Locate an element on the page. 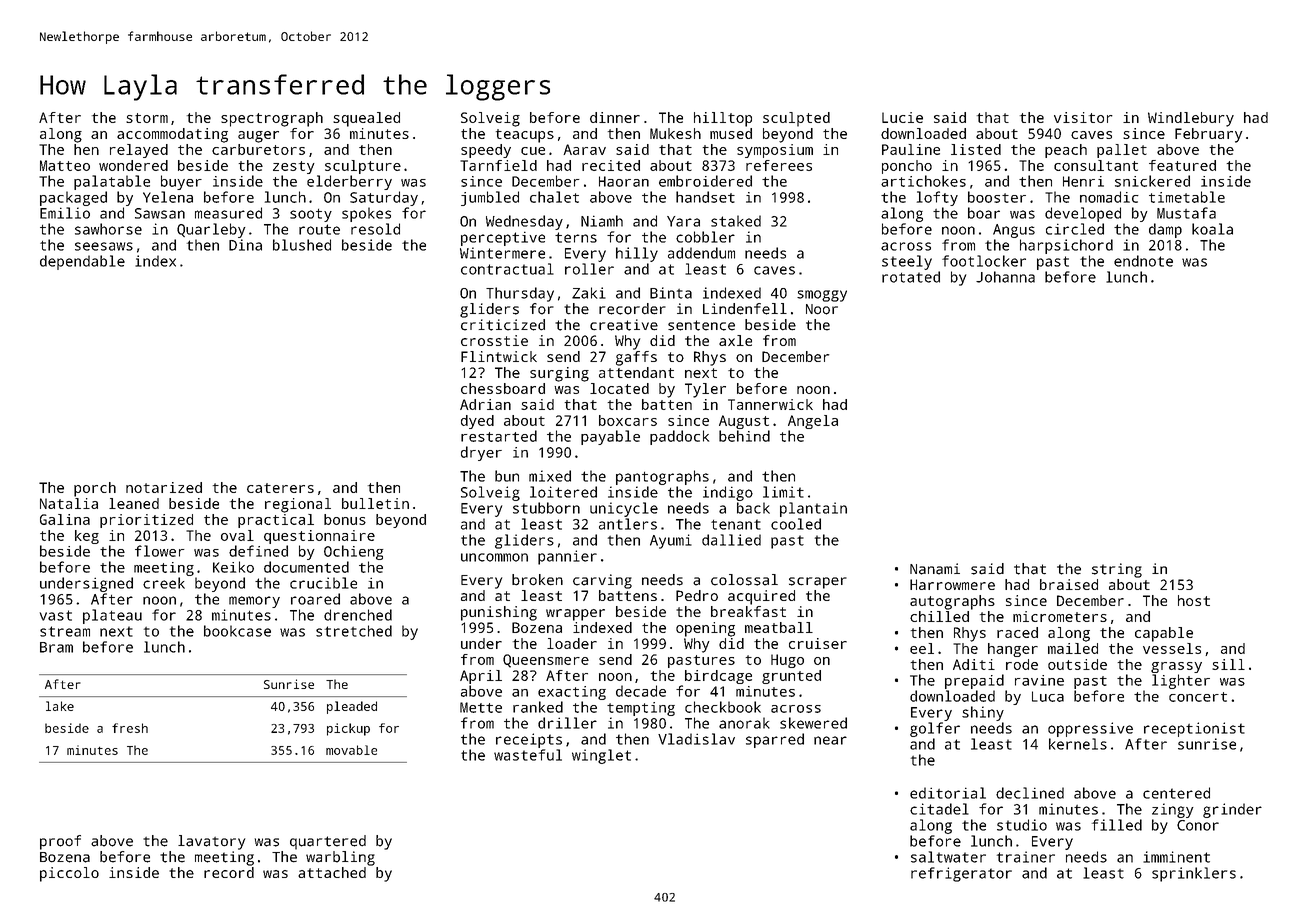 The width and height of the image is (1308, 924). opening is located at coordinates (705, 629).
